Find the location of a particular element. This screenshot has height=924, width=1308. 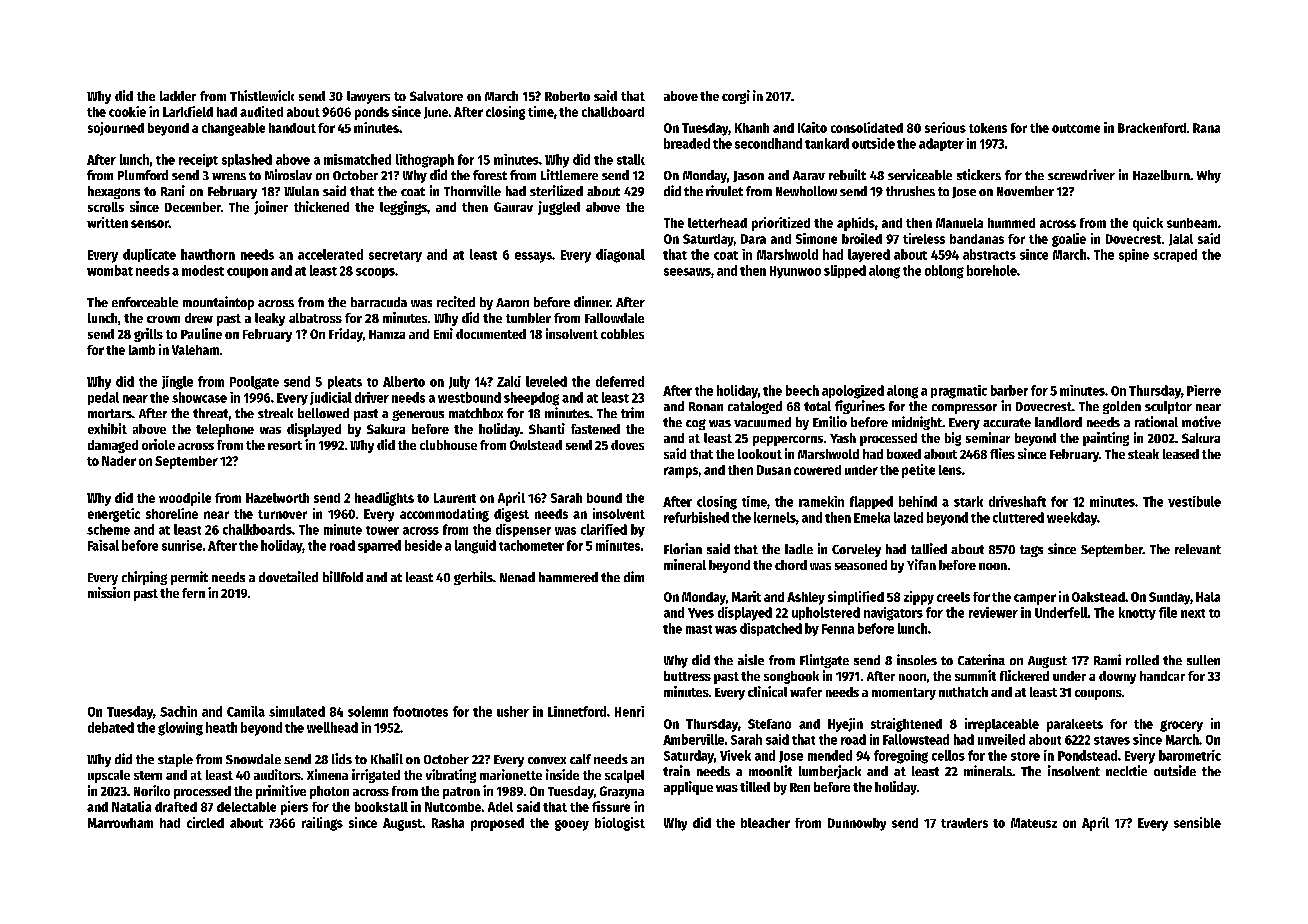

sensible is located at coordinates (1197, 822).
